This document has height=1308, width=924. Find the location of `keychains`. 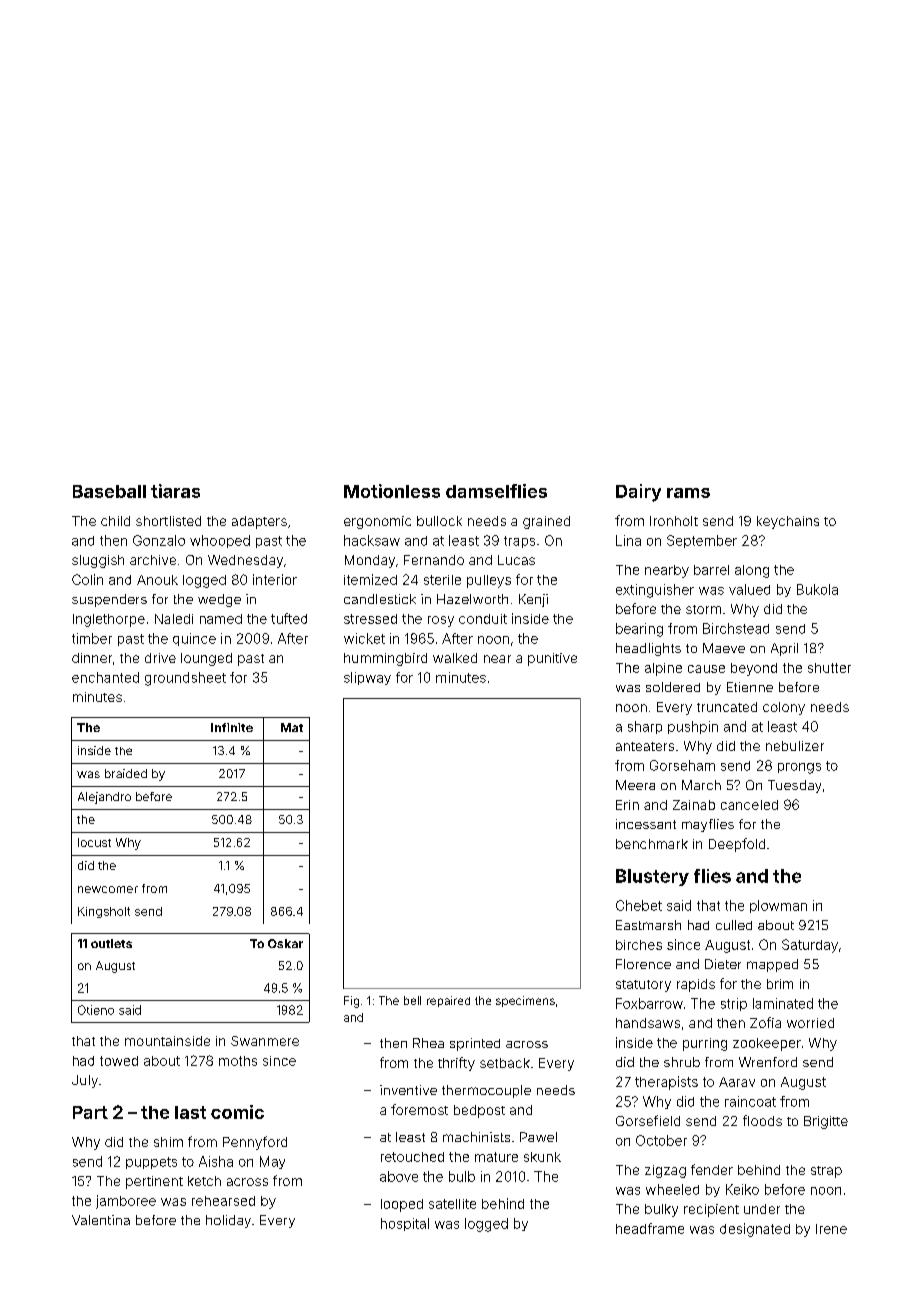

keychains is located at coordinates (788, 522).
